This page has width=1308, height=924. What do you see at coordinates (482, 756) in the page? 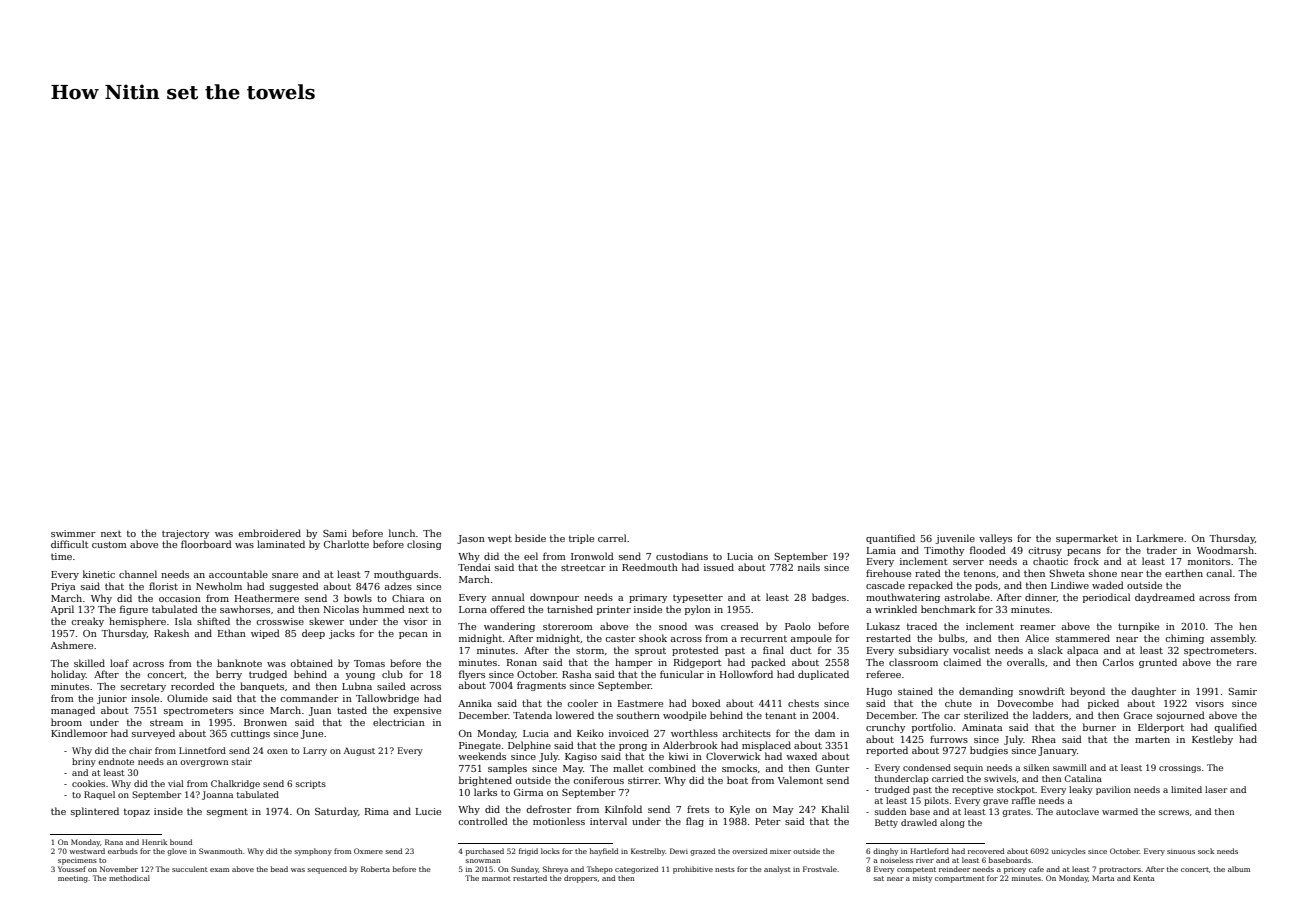
I see `weekends` at bounding box center [482, 756].
